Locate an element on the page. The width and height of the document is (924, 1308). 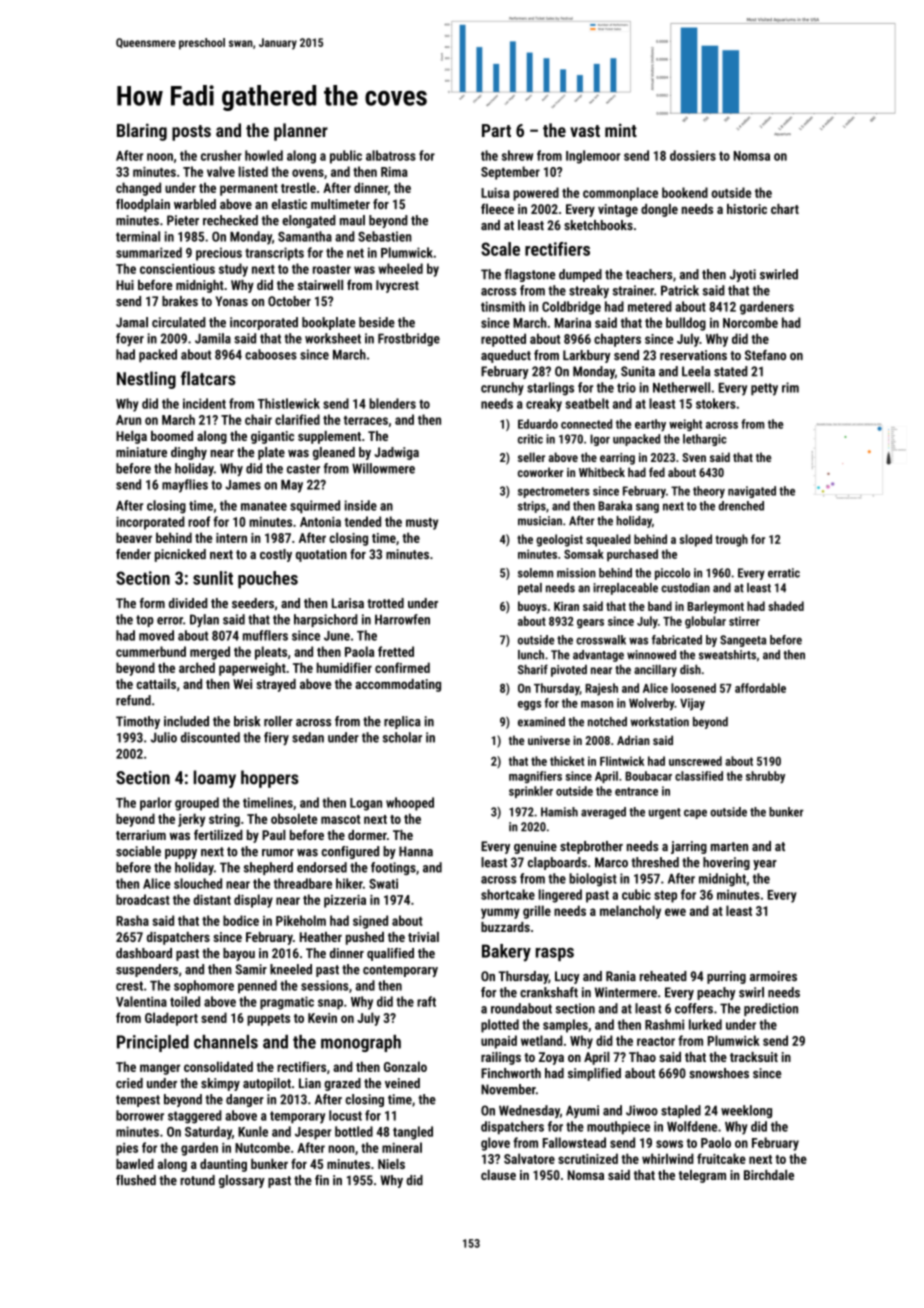
Blaring is located at coordinates (142, 132).
